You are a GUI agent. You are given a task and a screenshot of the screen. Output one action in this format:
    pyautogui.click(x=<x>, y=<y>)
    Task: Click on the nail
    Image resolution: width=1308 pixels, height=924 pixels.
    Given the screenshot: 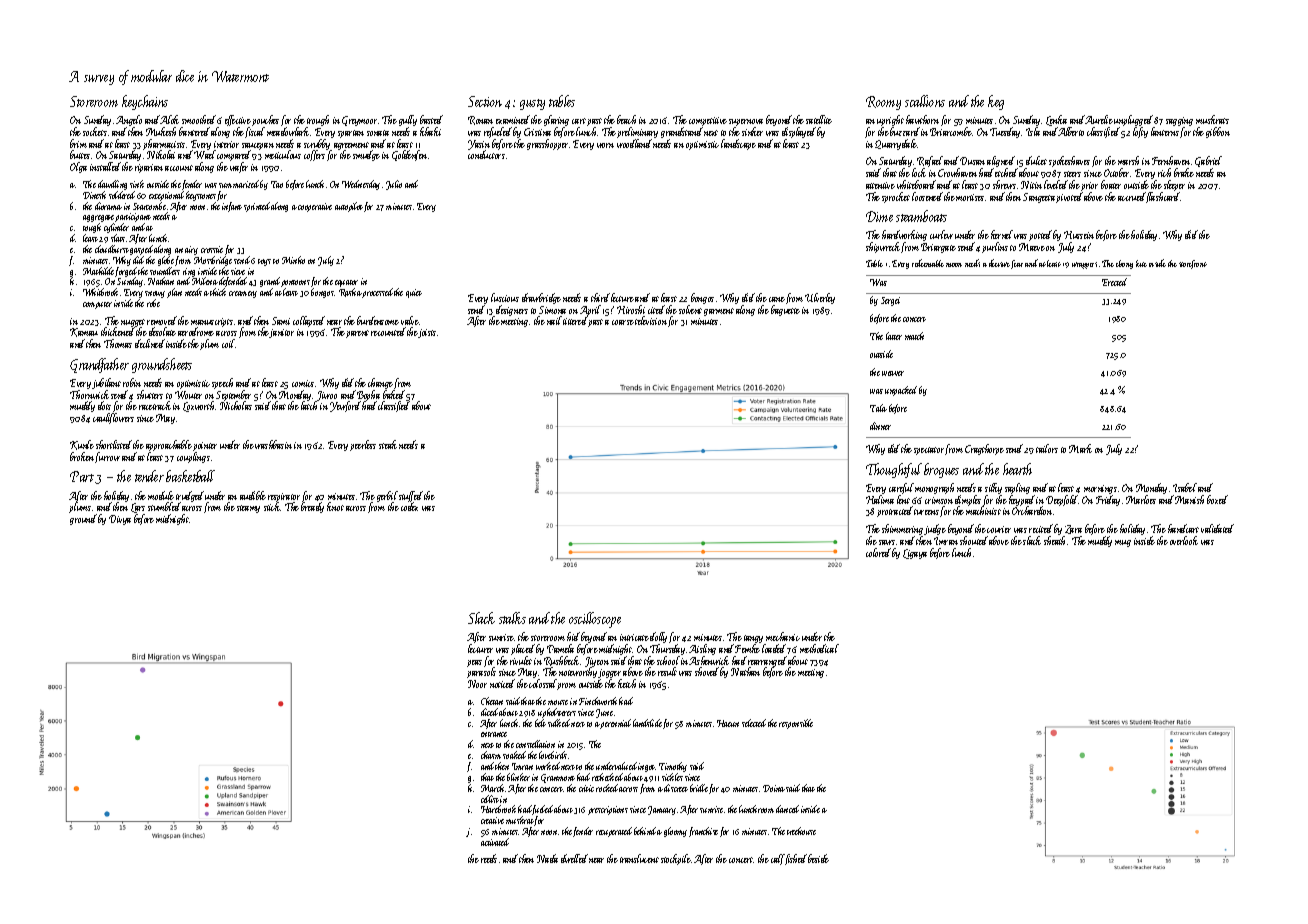 What is the action you would take?
    pyautogui.click(x=554, y=320)
